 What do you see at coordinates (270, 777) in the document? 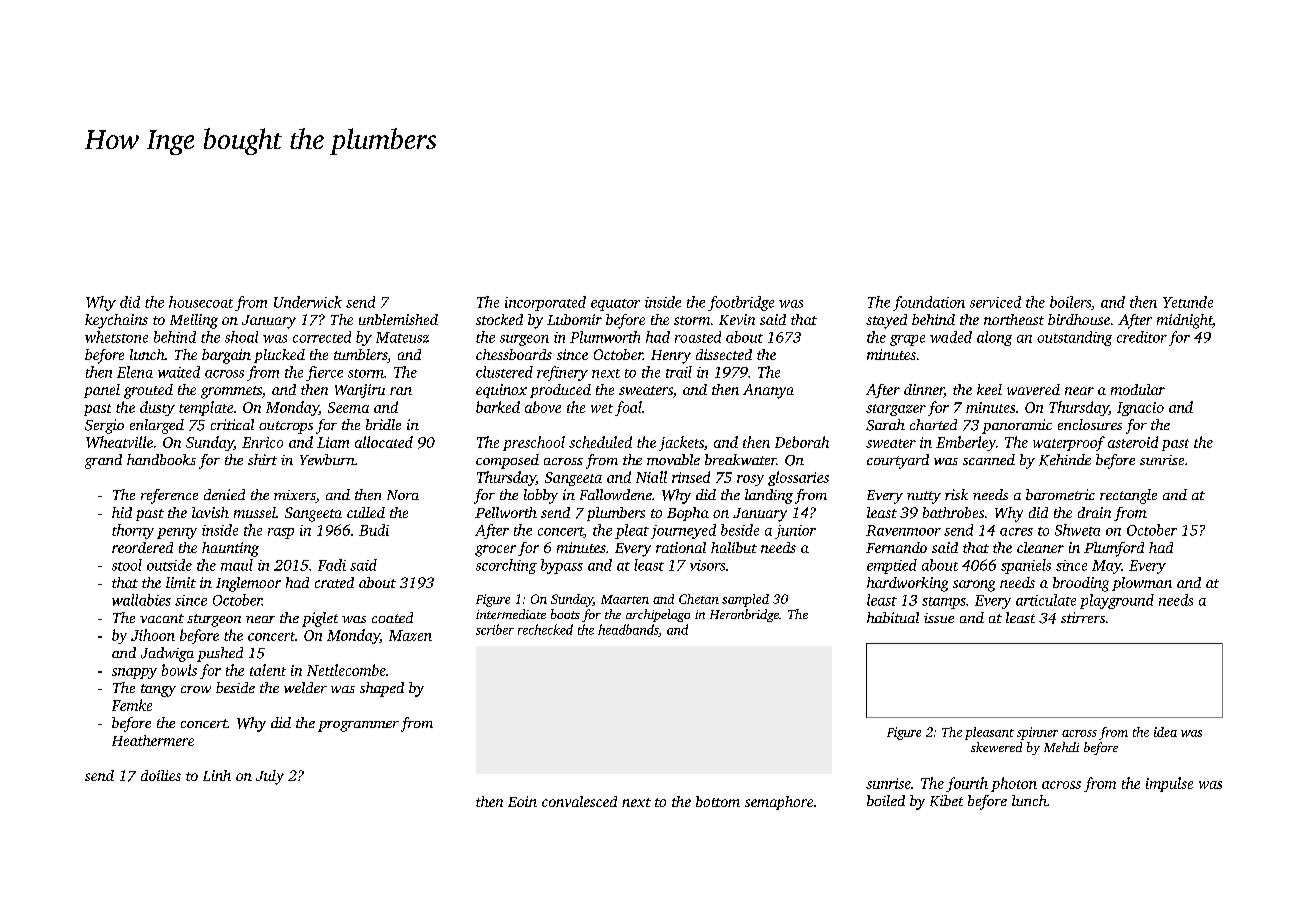
I see `July` at bounding box center [270, 777].
